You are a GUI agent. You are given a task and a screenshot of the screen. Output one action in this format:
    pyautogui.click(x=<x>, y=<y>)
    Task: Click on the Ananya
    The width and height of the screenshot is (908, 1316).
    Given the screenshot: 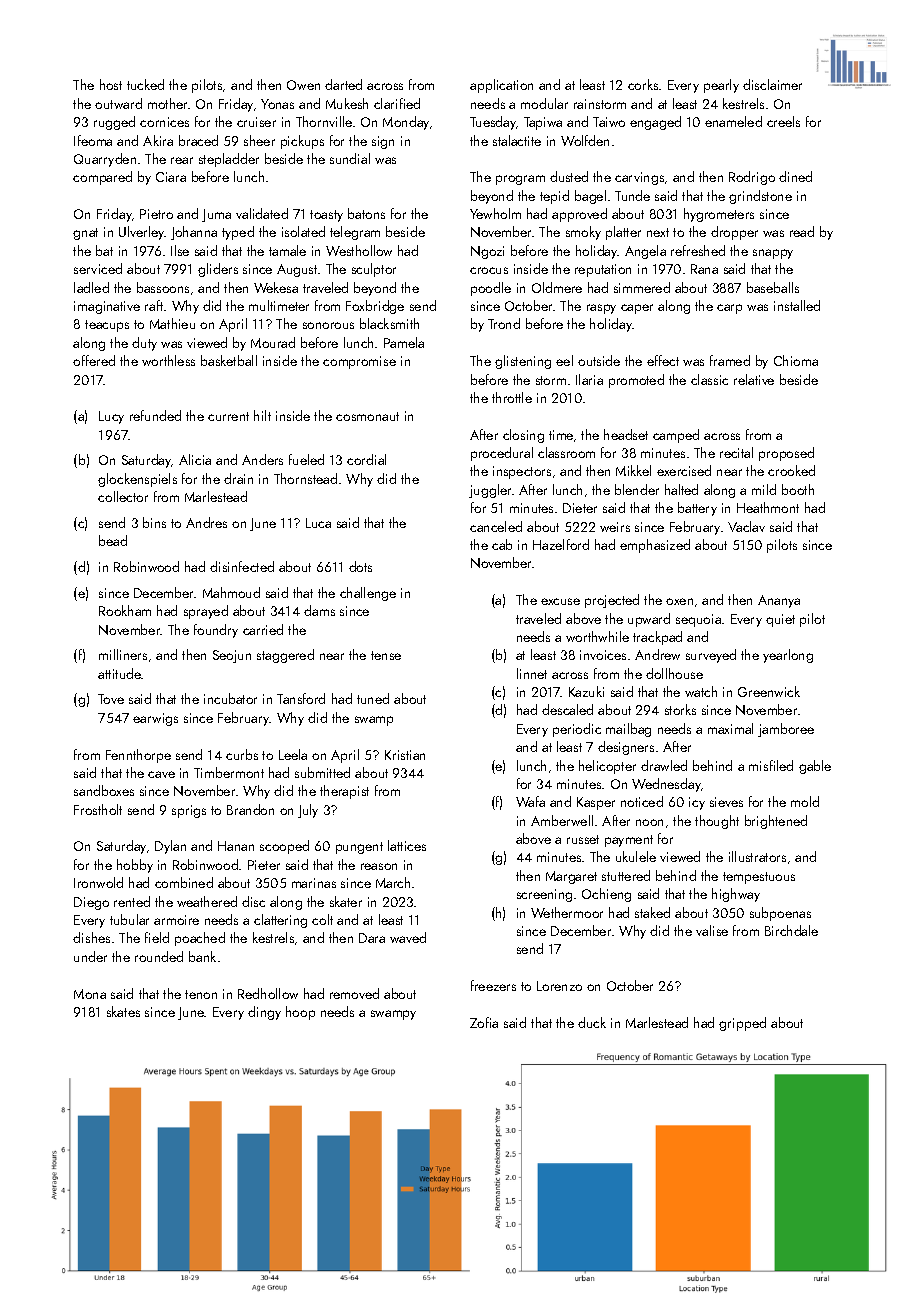 What is the action you would take?
    pyautogui.click(x=779, y=601)
